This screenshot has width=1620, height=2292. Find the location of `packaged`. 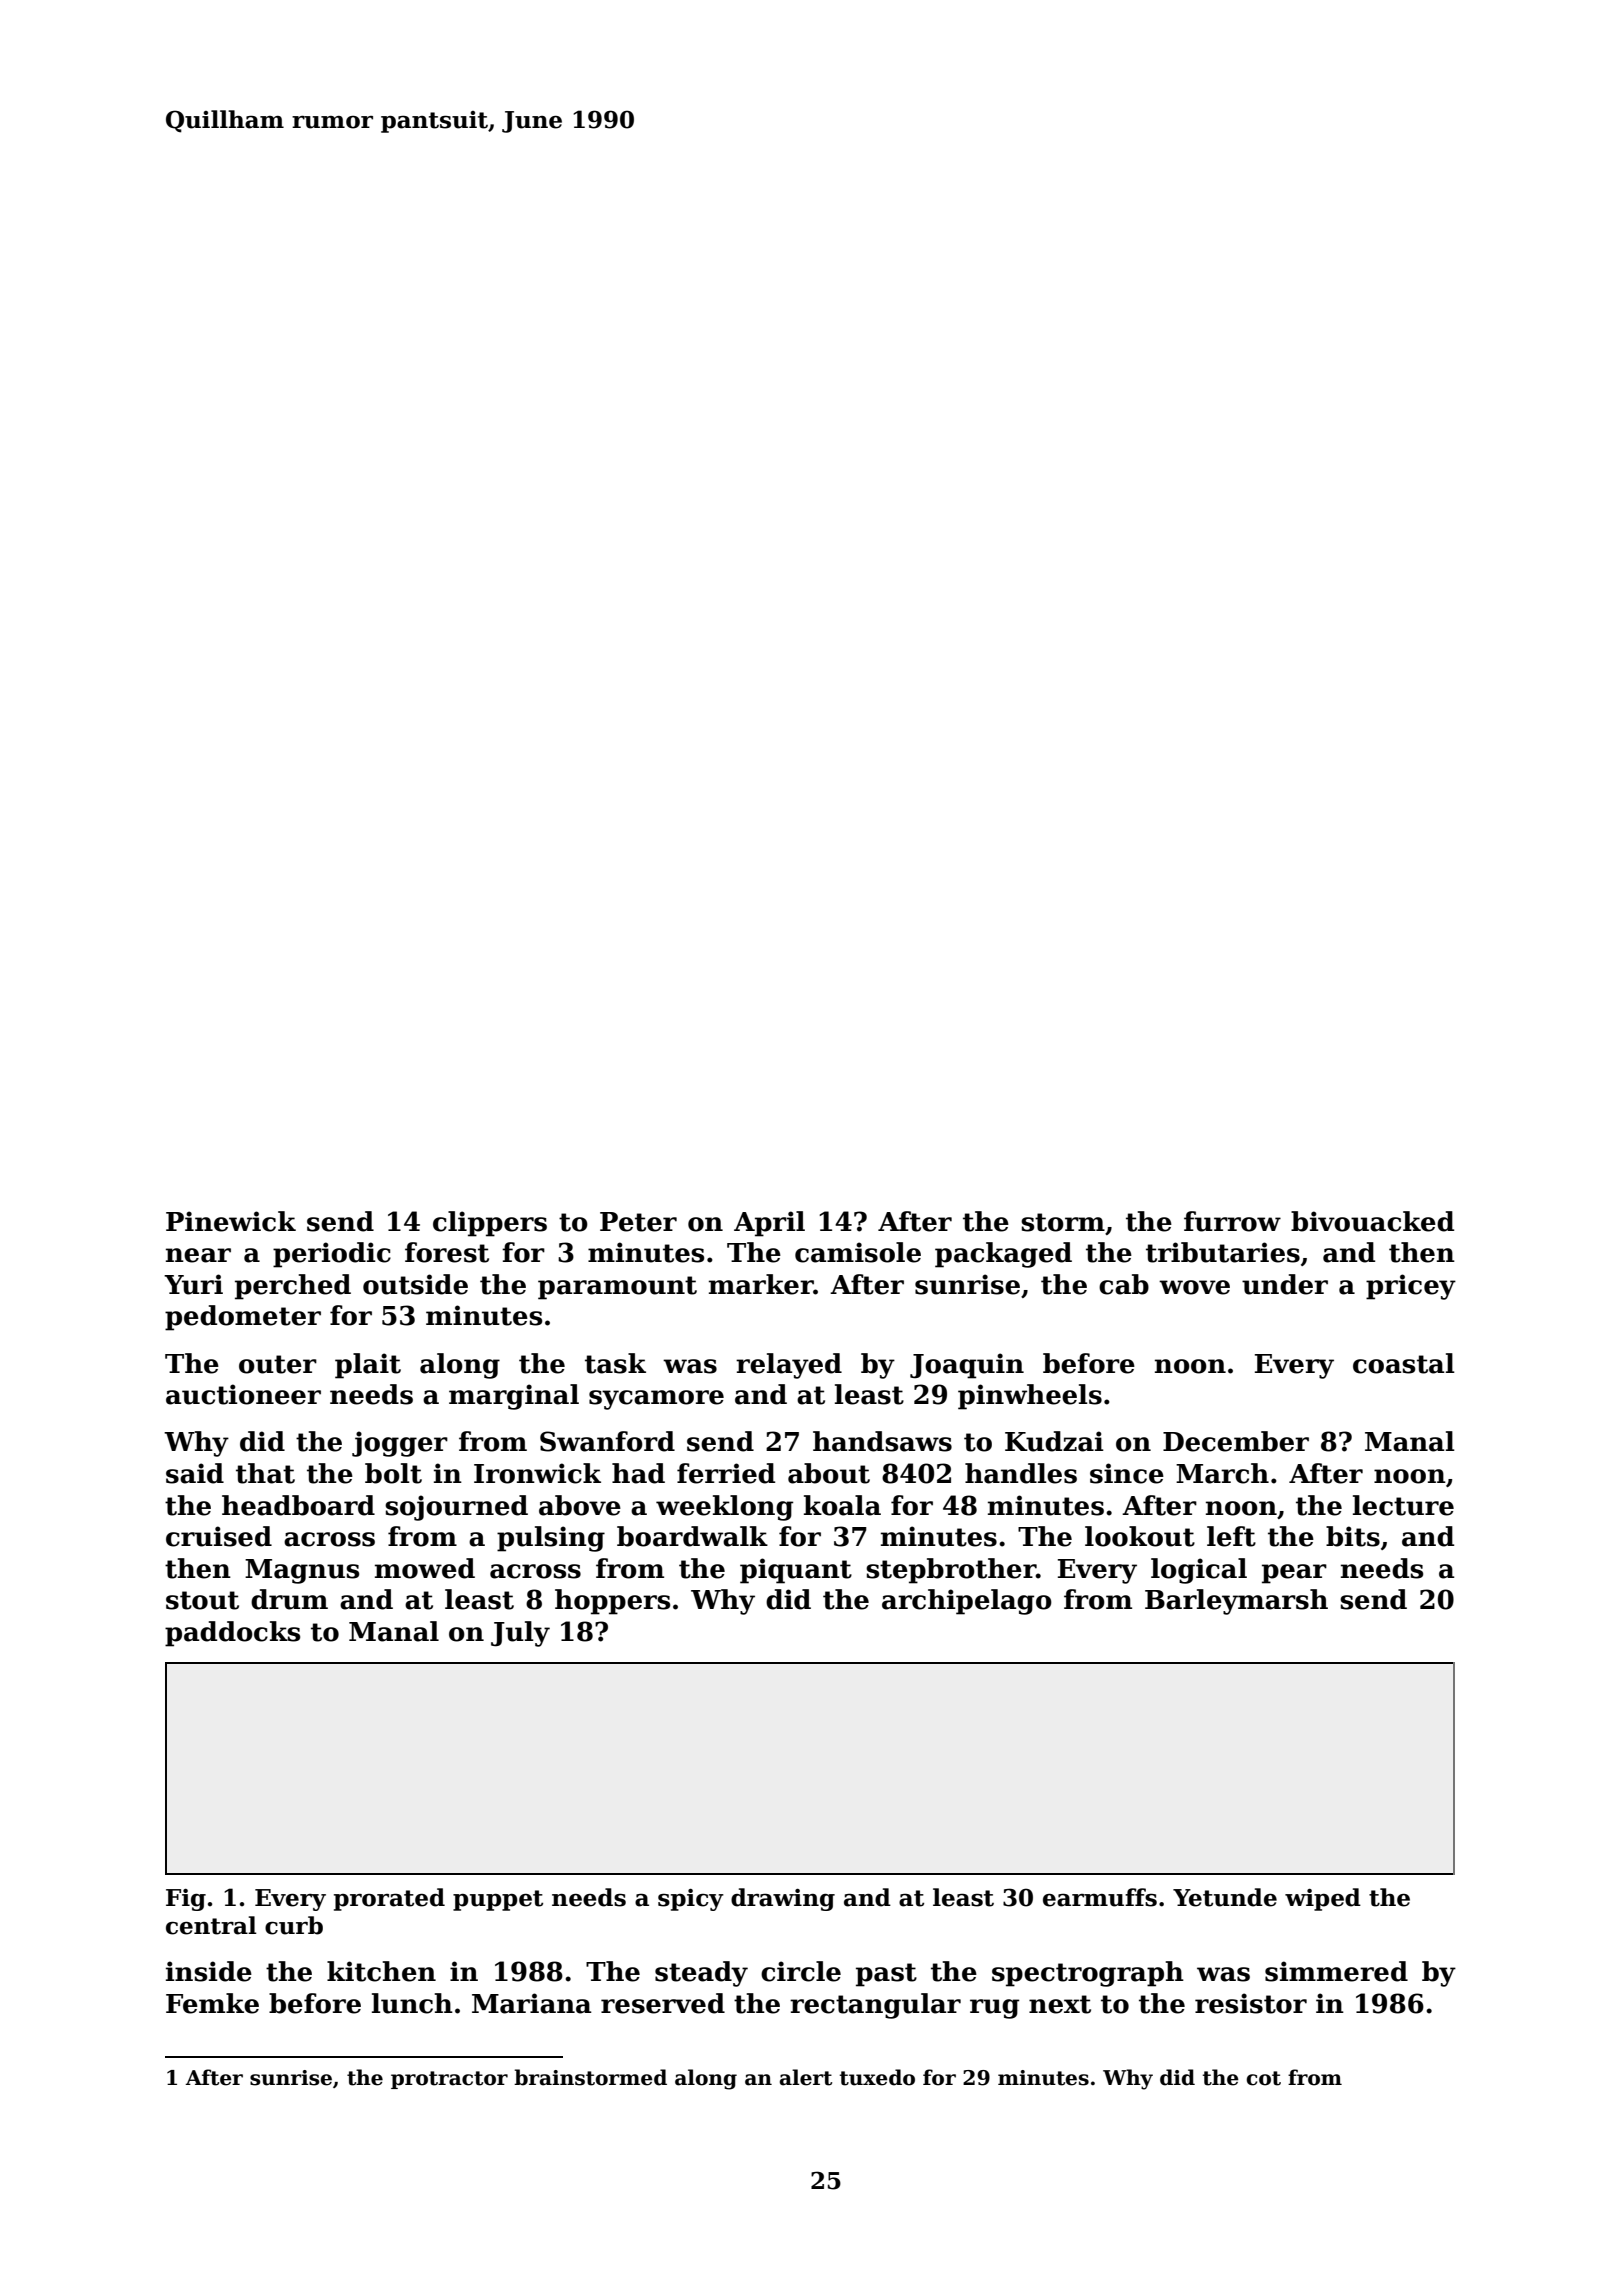

packaged is located at coordinates (1003, 1255).
